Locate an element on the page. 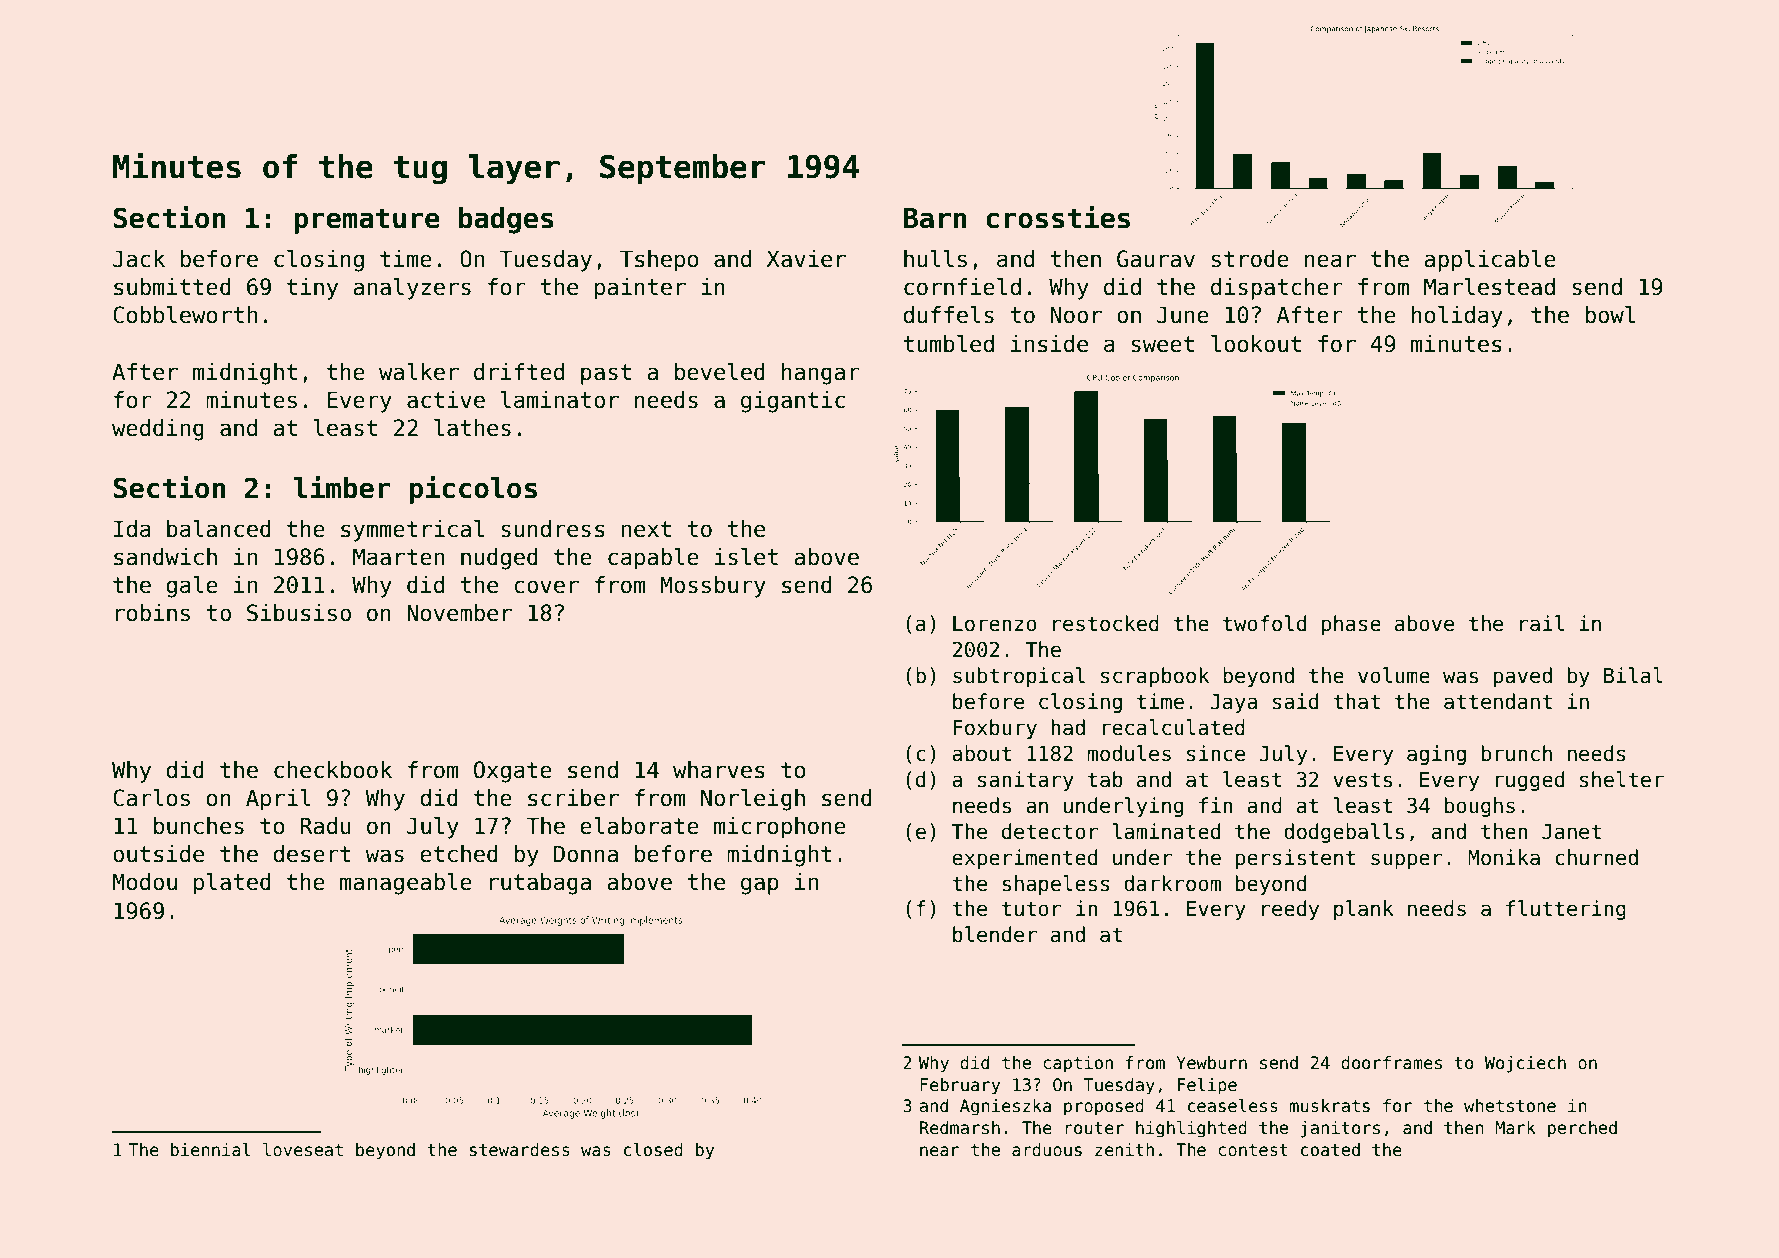 The width and height of the document is (1779, 1258). laminated is located at coordinates (1166, 831).
